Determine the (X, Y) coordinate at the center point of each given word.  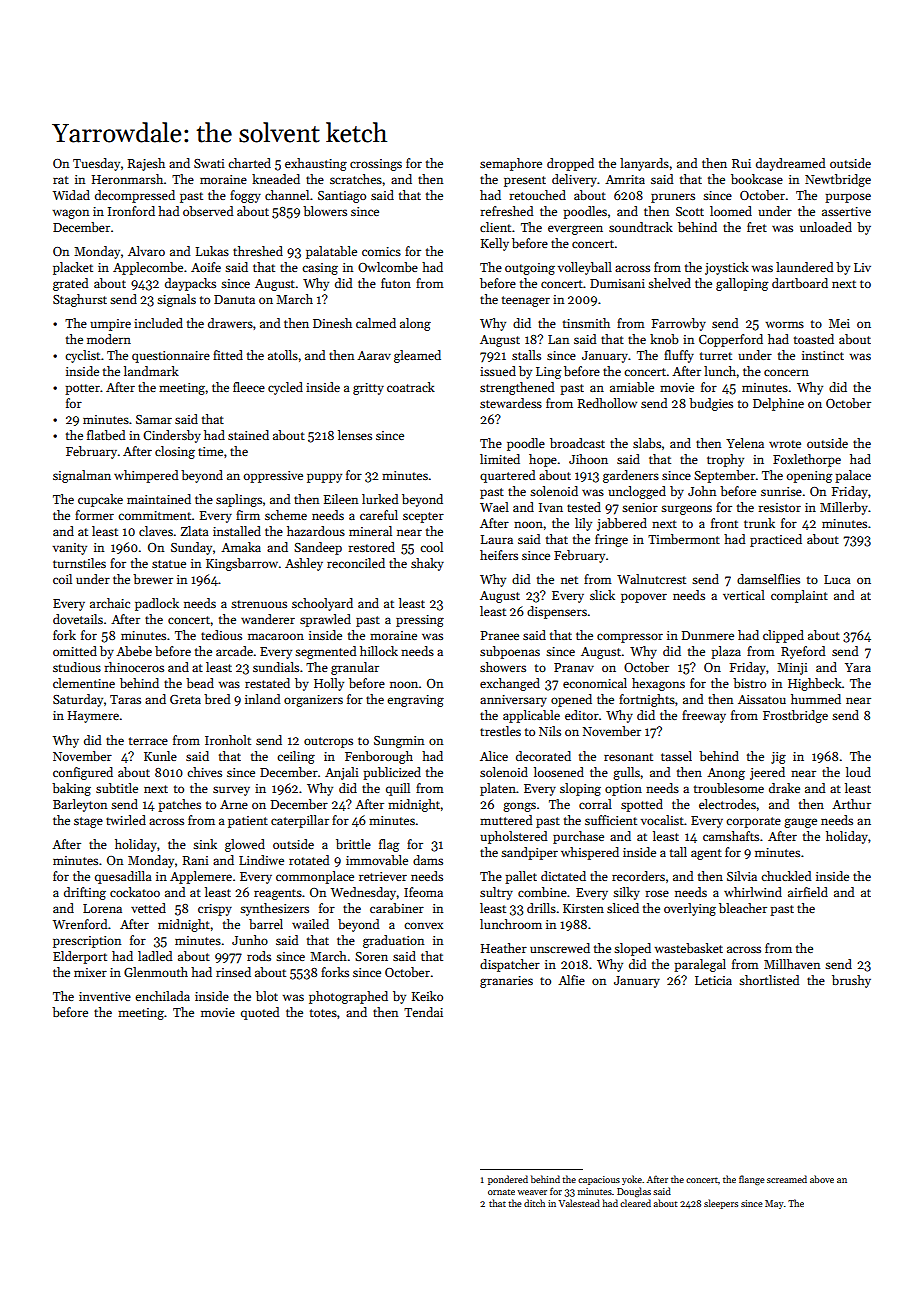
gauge (800, 823)
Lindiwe (261, 860)
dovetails (78, 619)
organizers (313, 701)
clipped (783, 636)
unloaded (826, 227)
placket (73, 268)
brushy (851, 981)
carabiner (397, 908)
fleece (249, 387)
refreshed (506, 211)
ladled (155, 956)
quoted (260, 1013)
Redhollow (607, 403)
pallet (521, 877)
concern (786, 372)
